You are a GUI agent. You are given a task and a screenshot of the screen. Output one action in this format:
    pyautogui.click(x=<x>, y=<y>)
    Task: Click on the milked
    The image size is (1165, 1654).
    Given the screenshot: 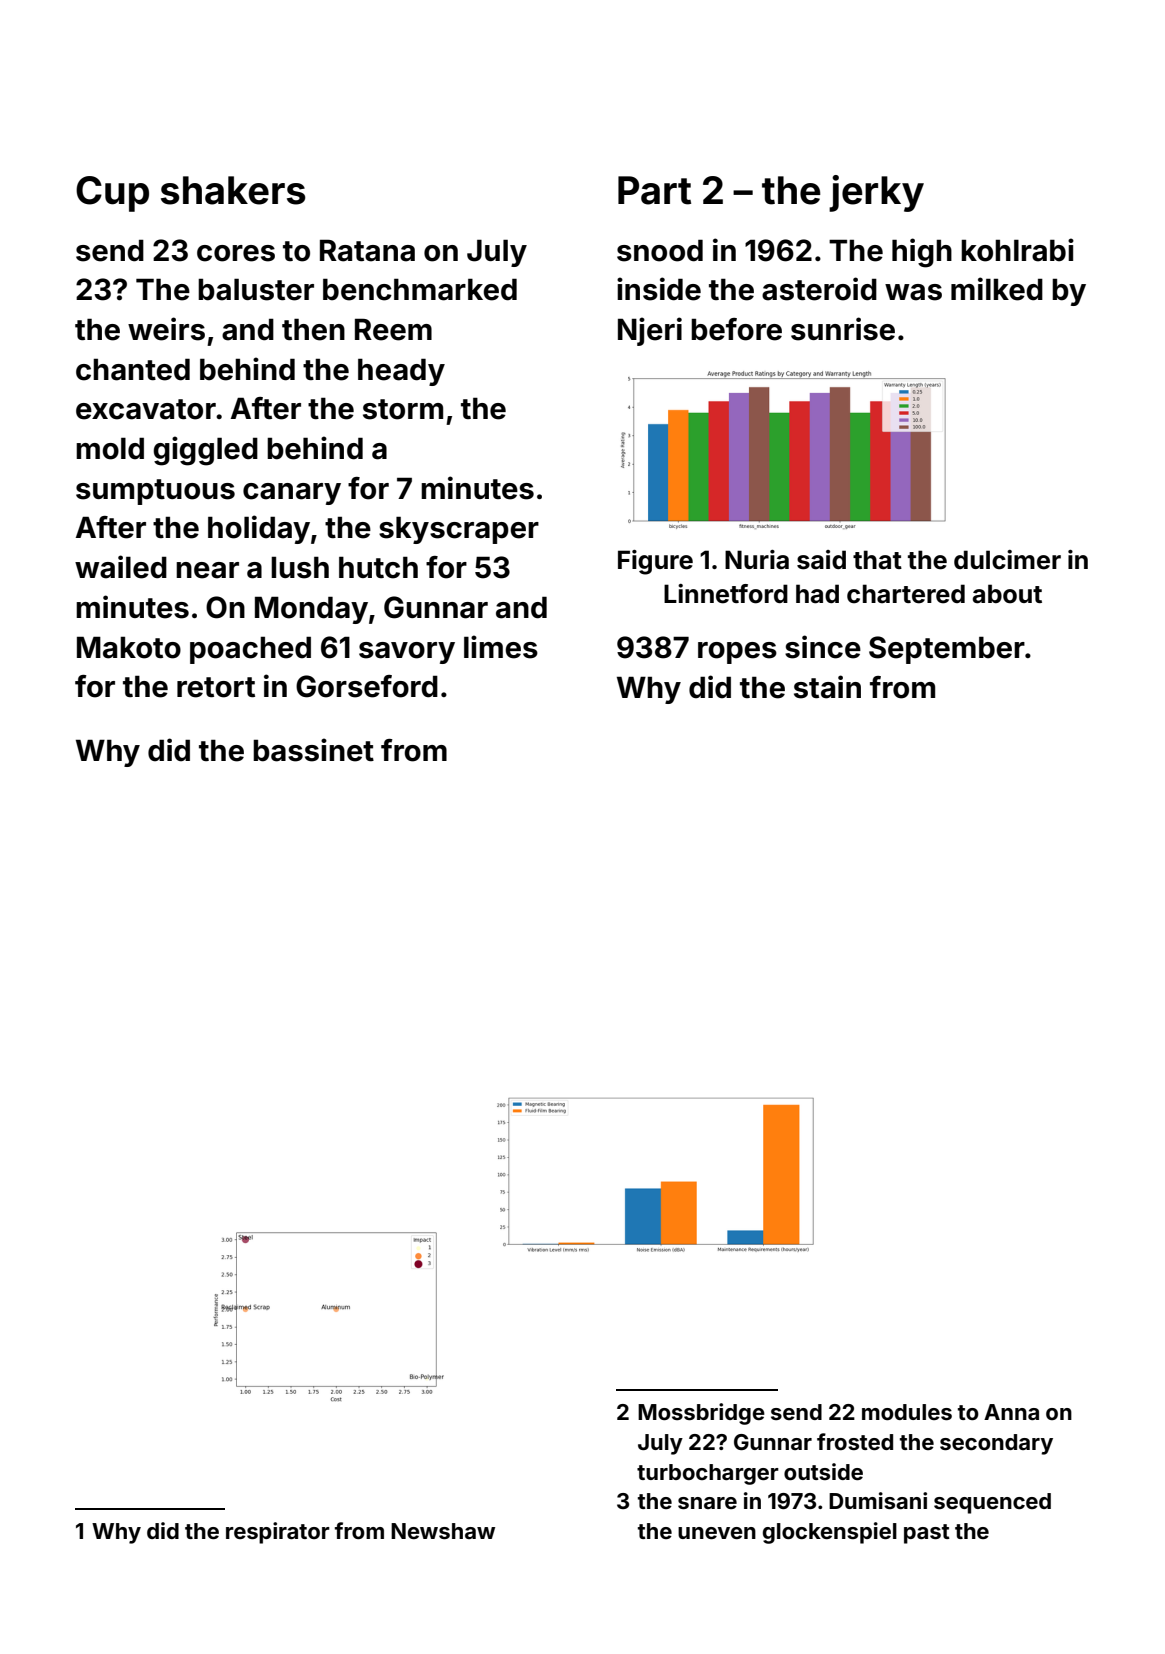 What is the action you would take?
    pyautogui.click(x=997, y=289)
